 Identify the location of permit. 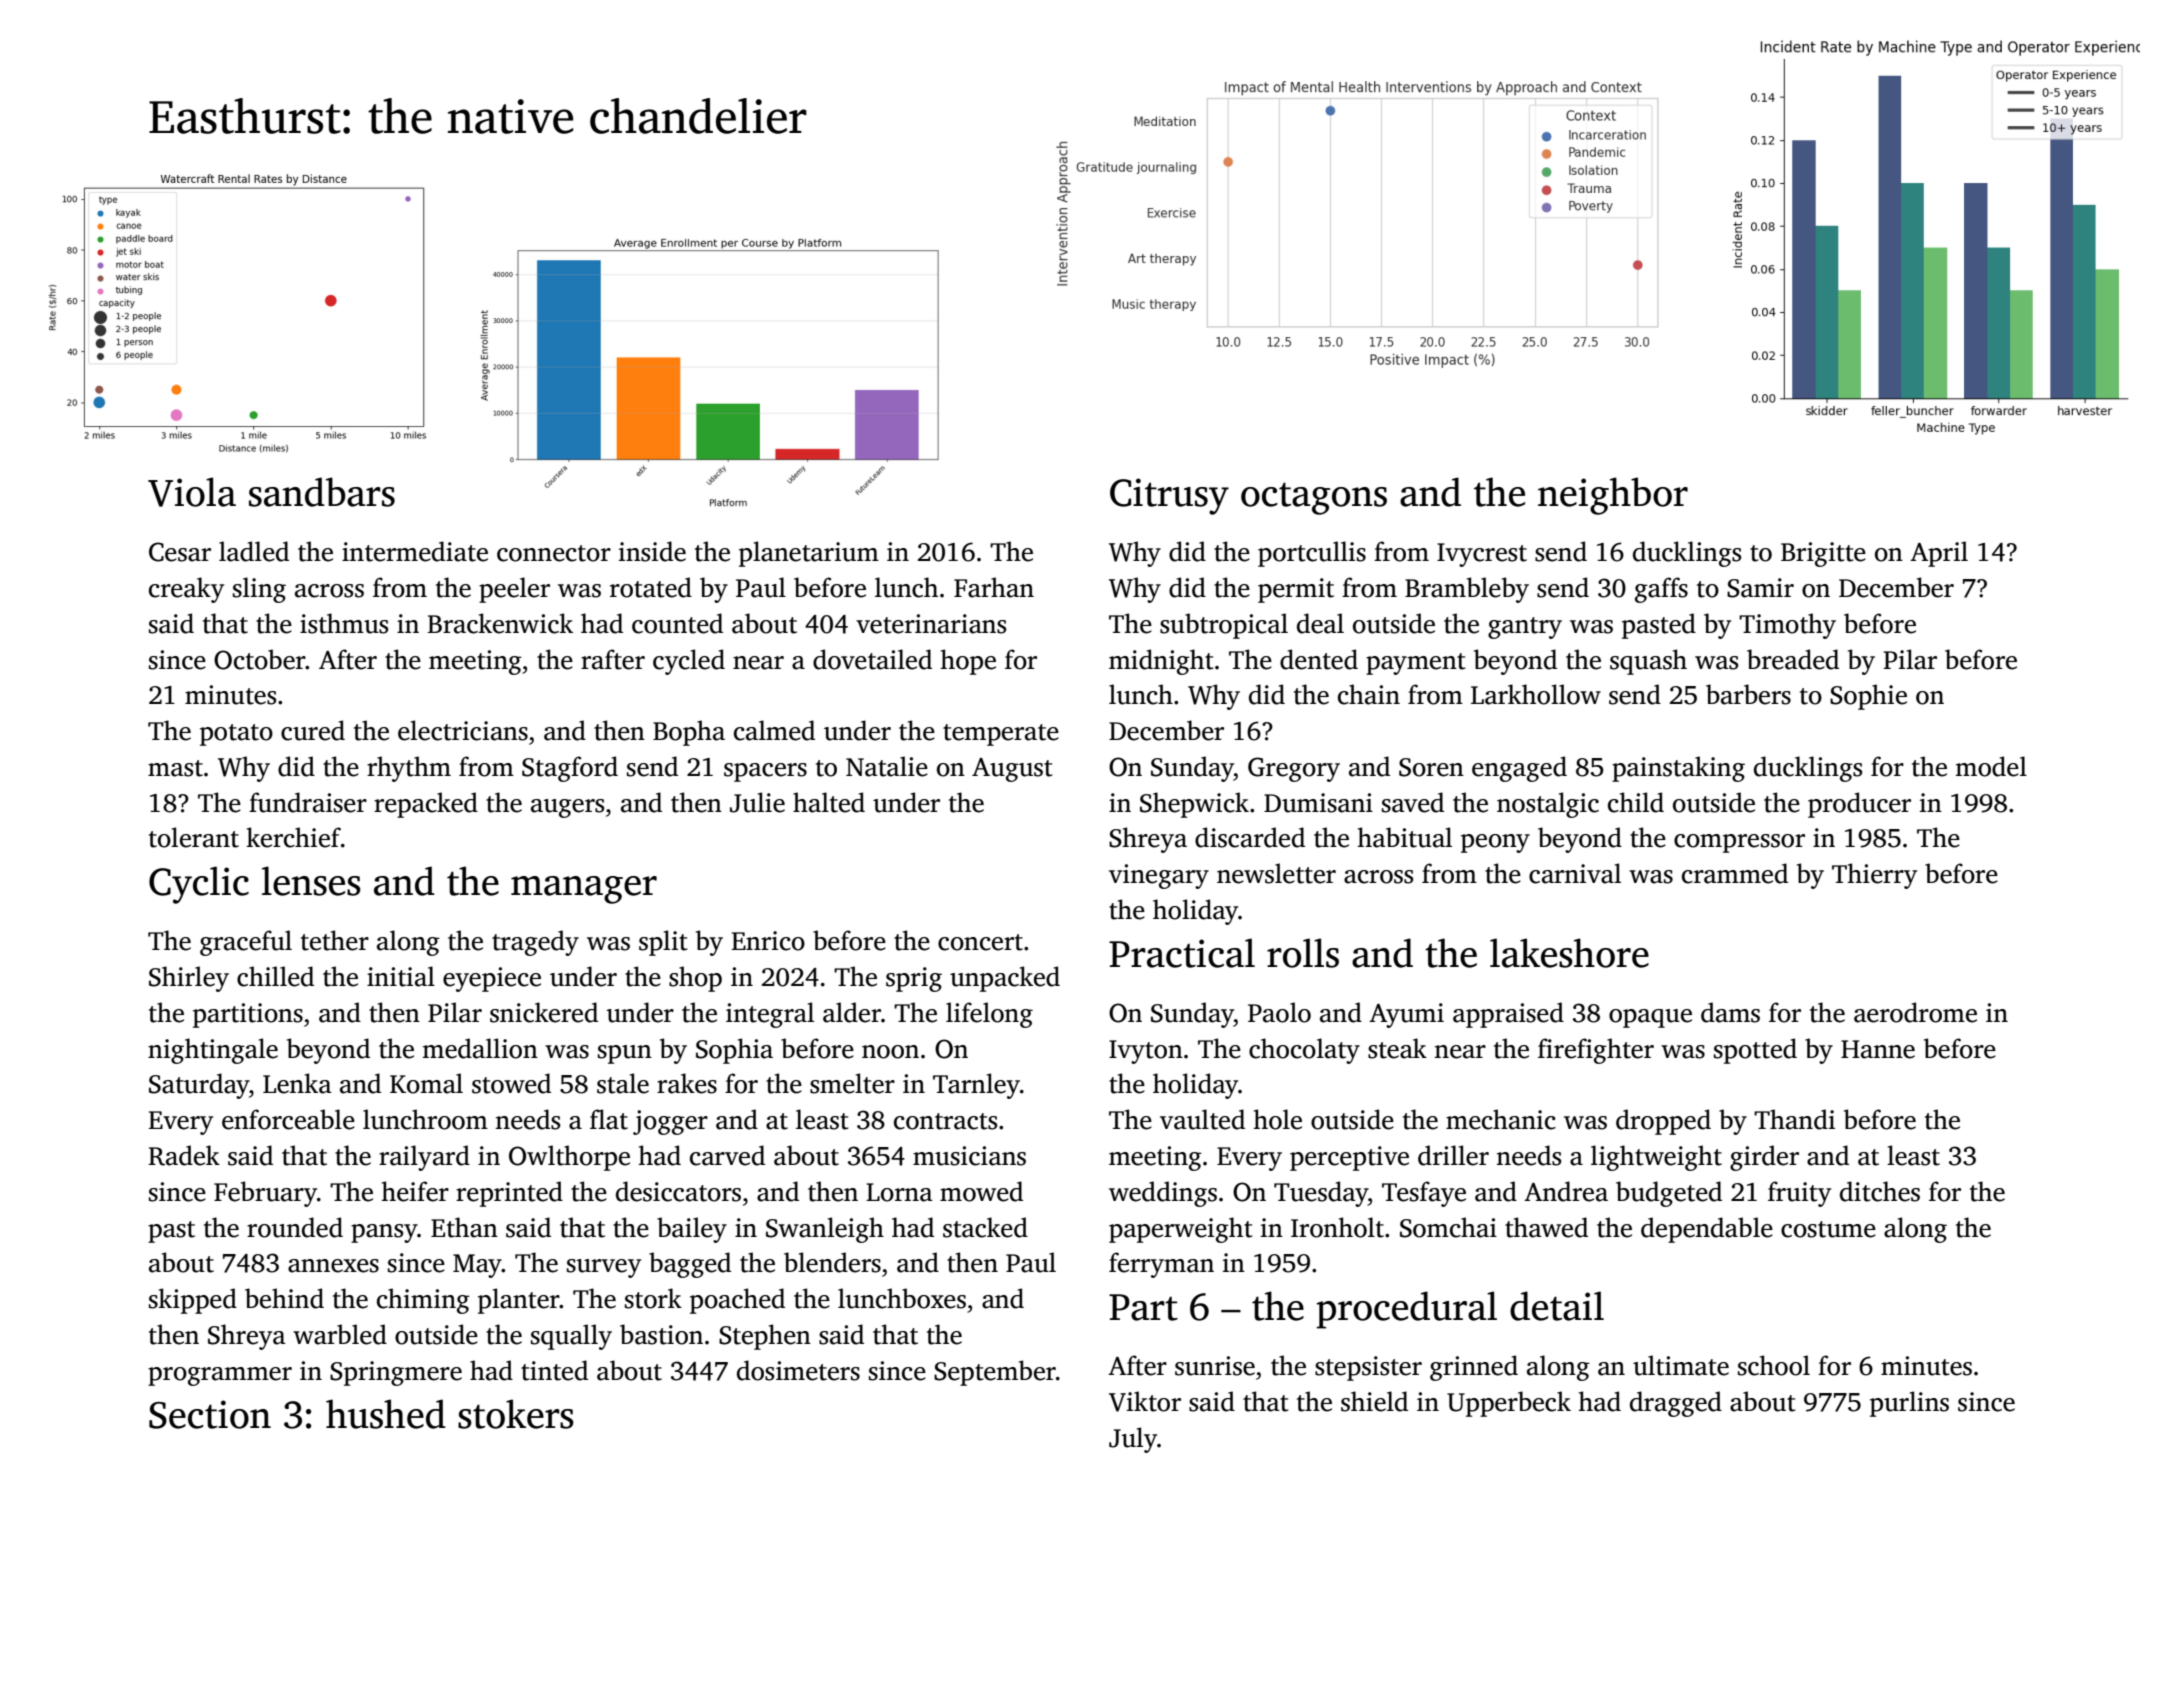
(1296, 590).
